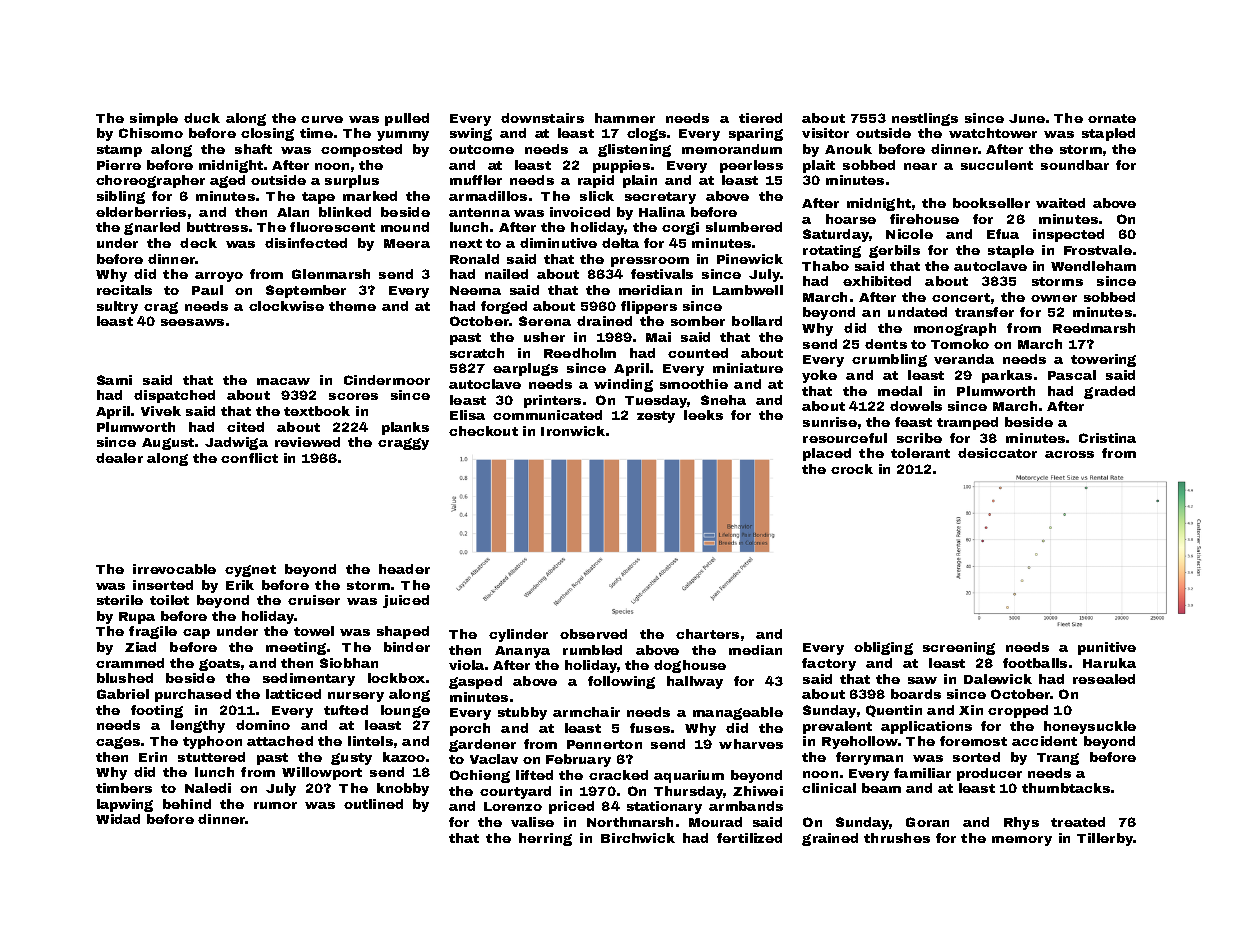  Describe the element at coordinates (192, 322) in the document. I see `seesaws` at that location.
